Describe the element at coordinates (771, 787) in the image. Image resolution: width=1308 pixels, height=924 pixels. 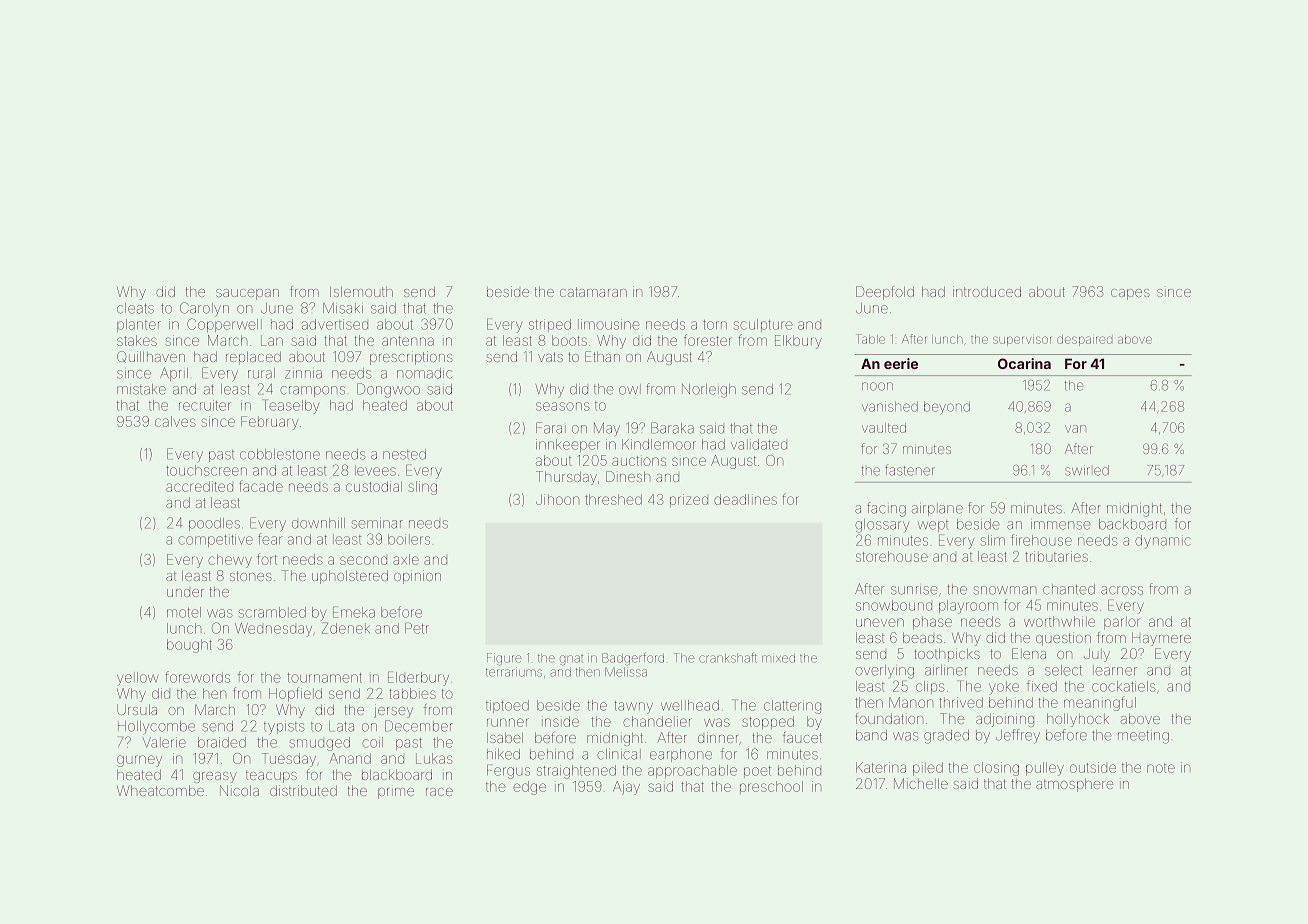
I see `preschool` at that location.
